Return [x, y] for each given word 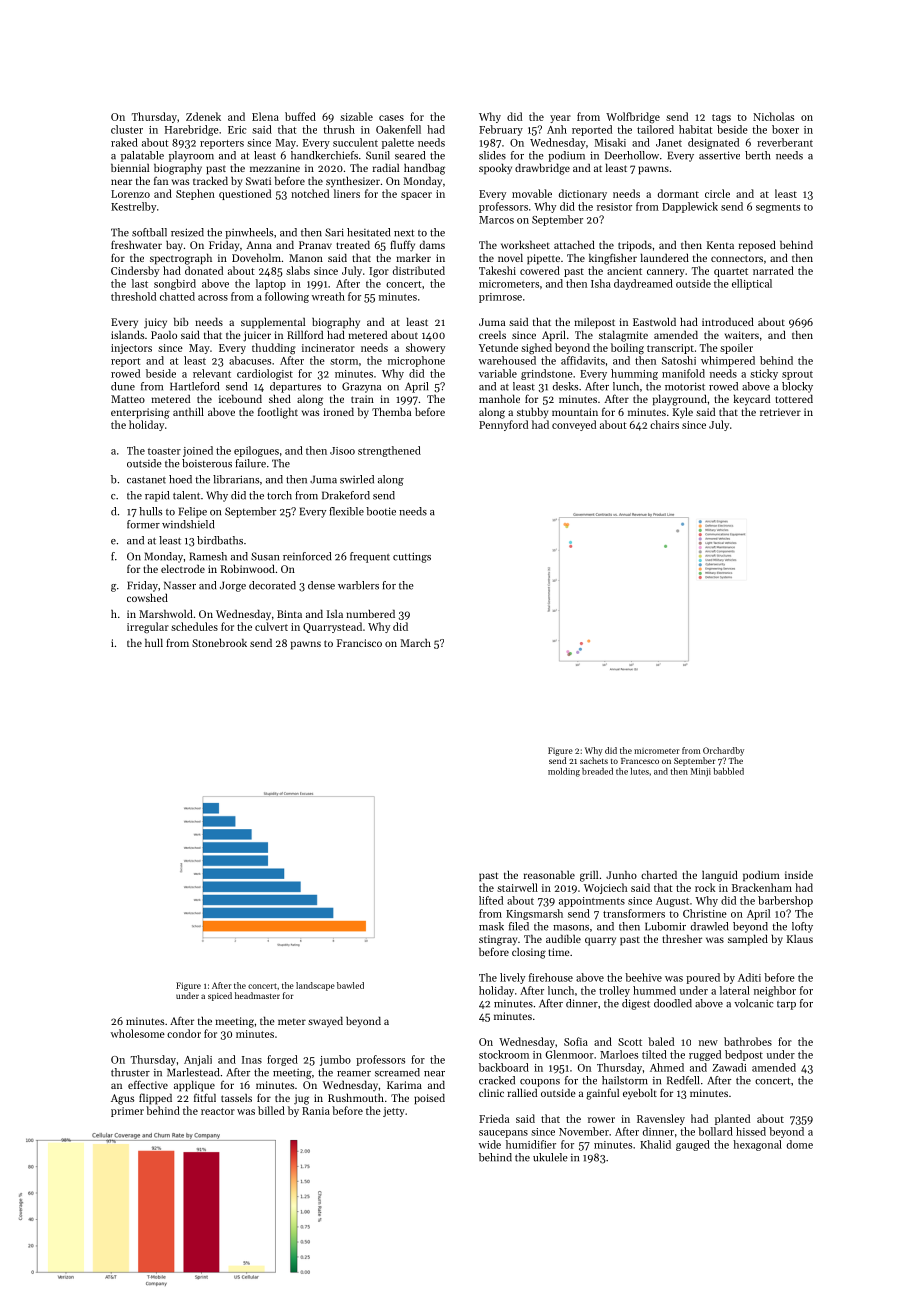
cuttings [412, 557]
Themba [391, 412]
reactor [218, 1111]
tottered [794, 399]
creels [492, 335]
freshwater [136, 244]
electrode [183, 568]
